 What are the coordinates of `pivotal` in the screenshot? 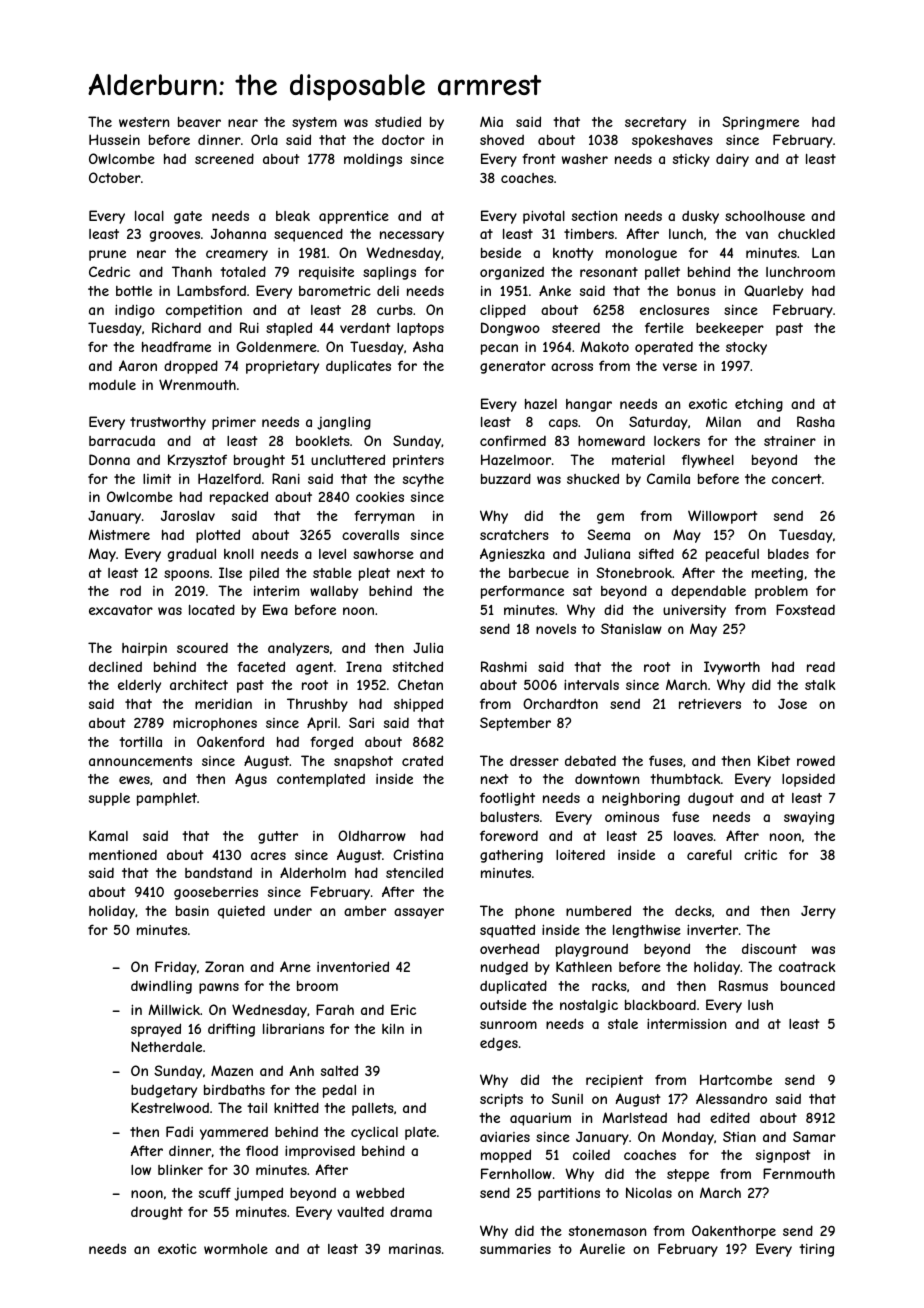 It's located at (544, 217).
